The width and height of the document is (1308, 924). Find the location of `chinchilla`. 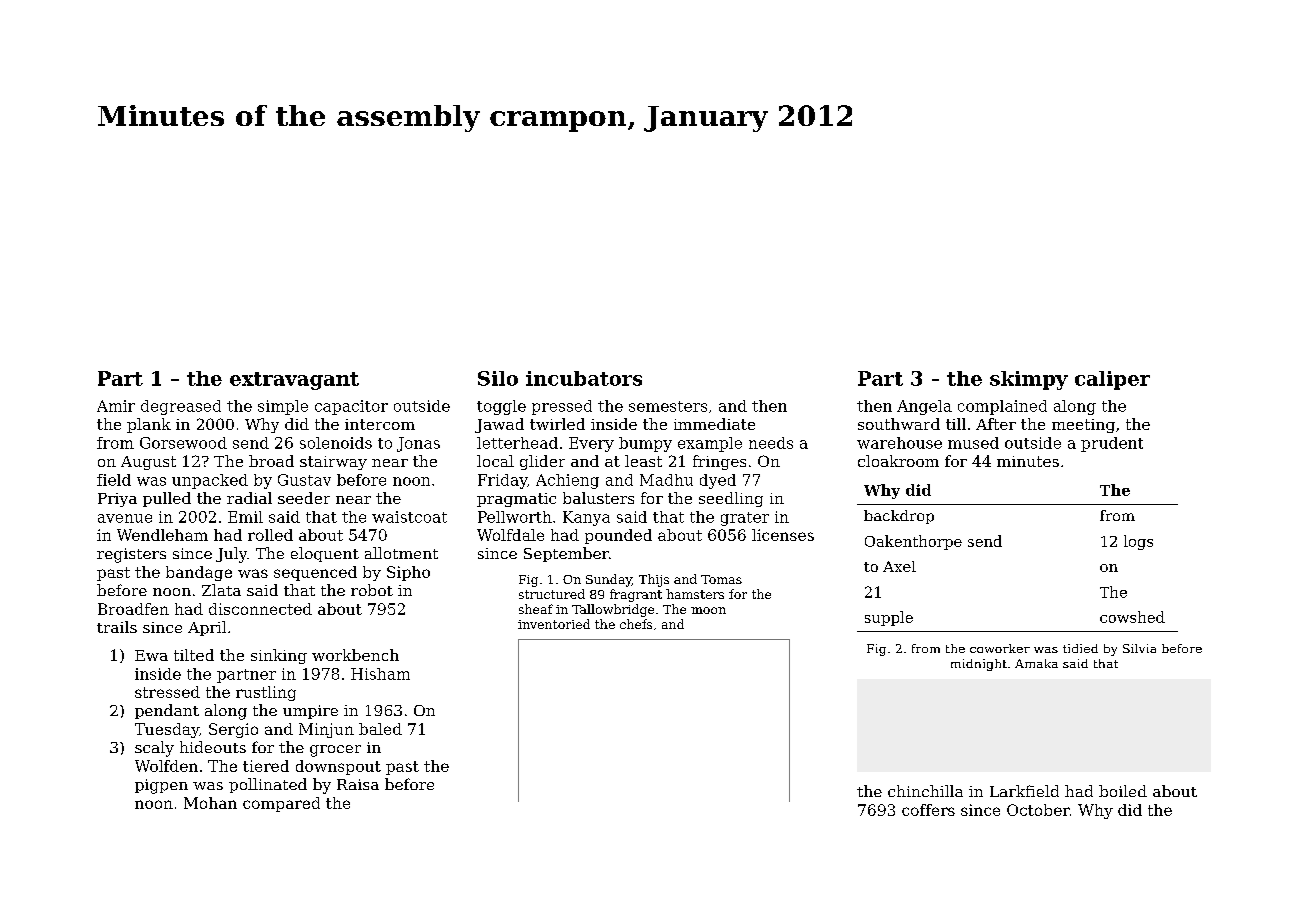

chinchilla is located at coordinates (925, 791).
